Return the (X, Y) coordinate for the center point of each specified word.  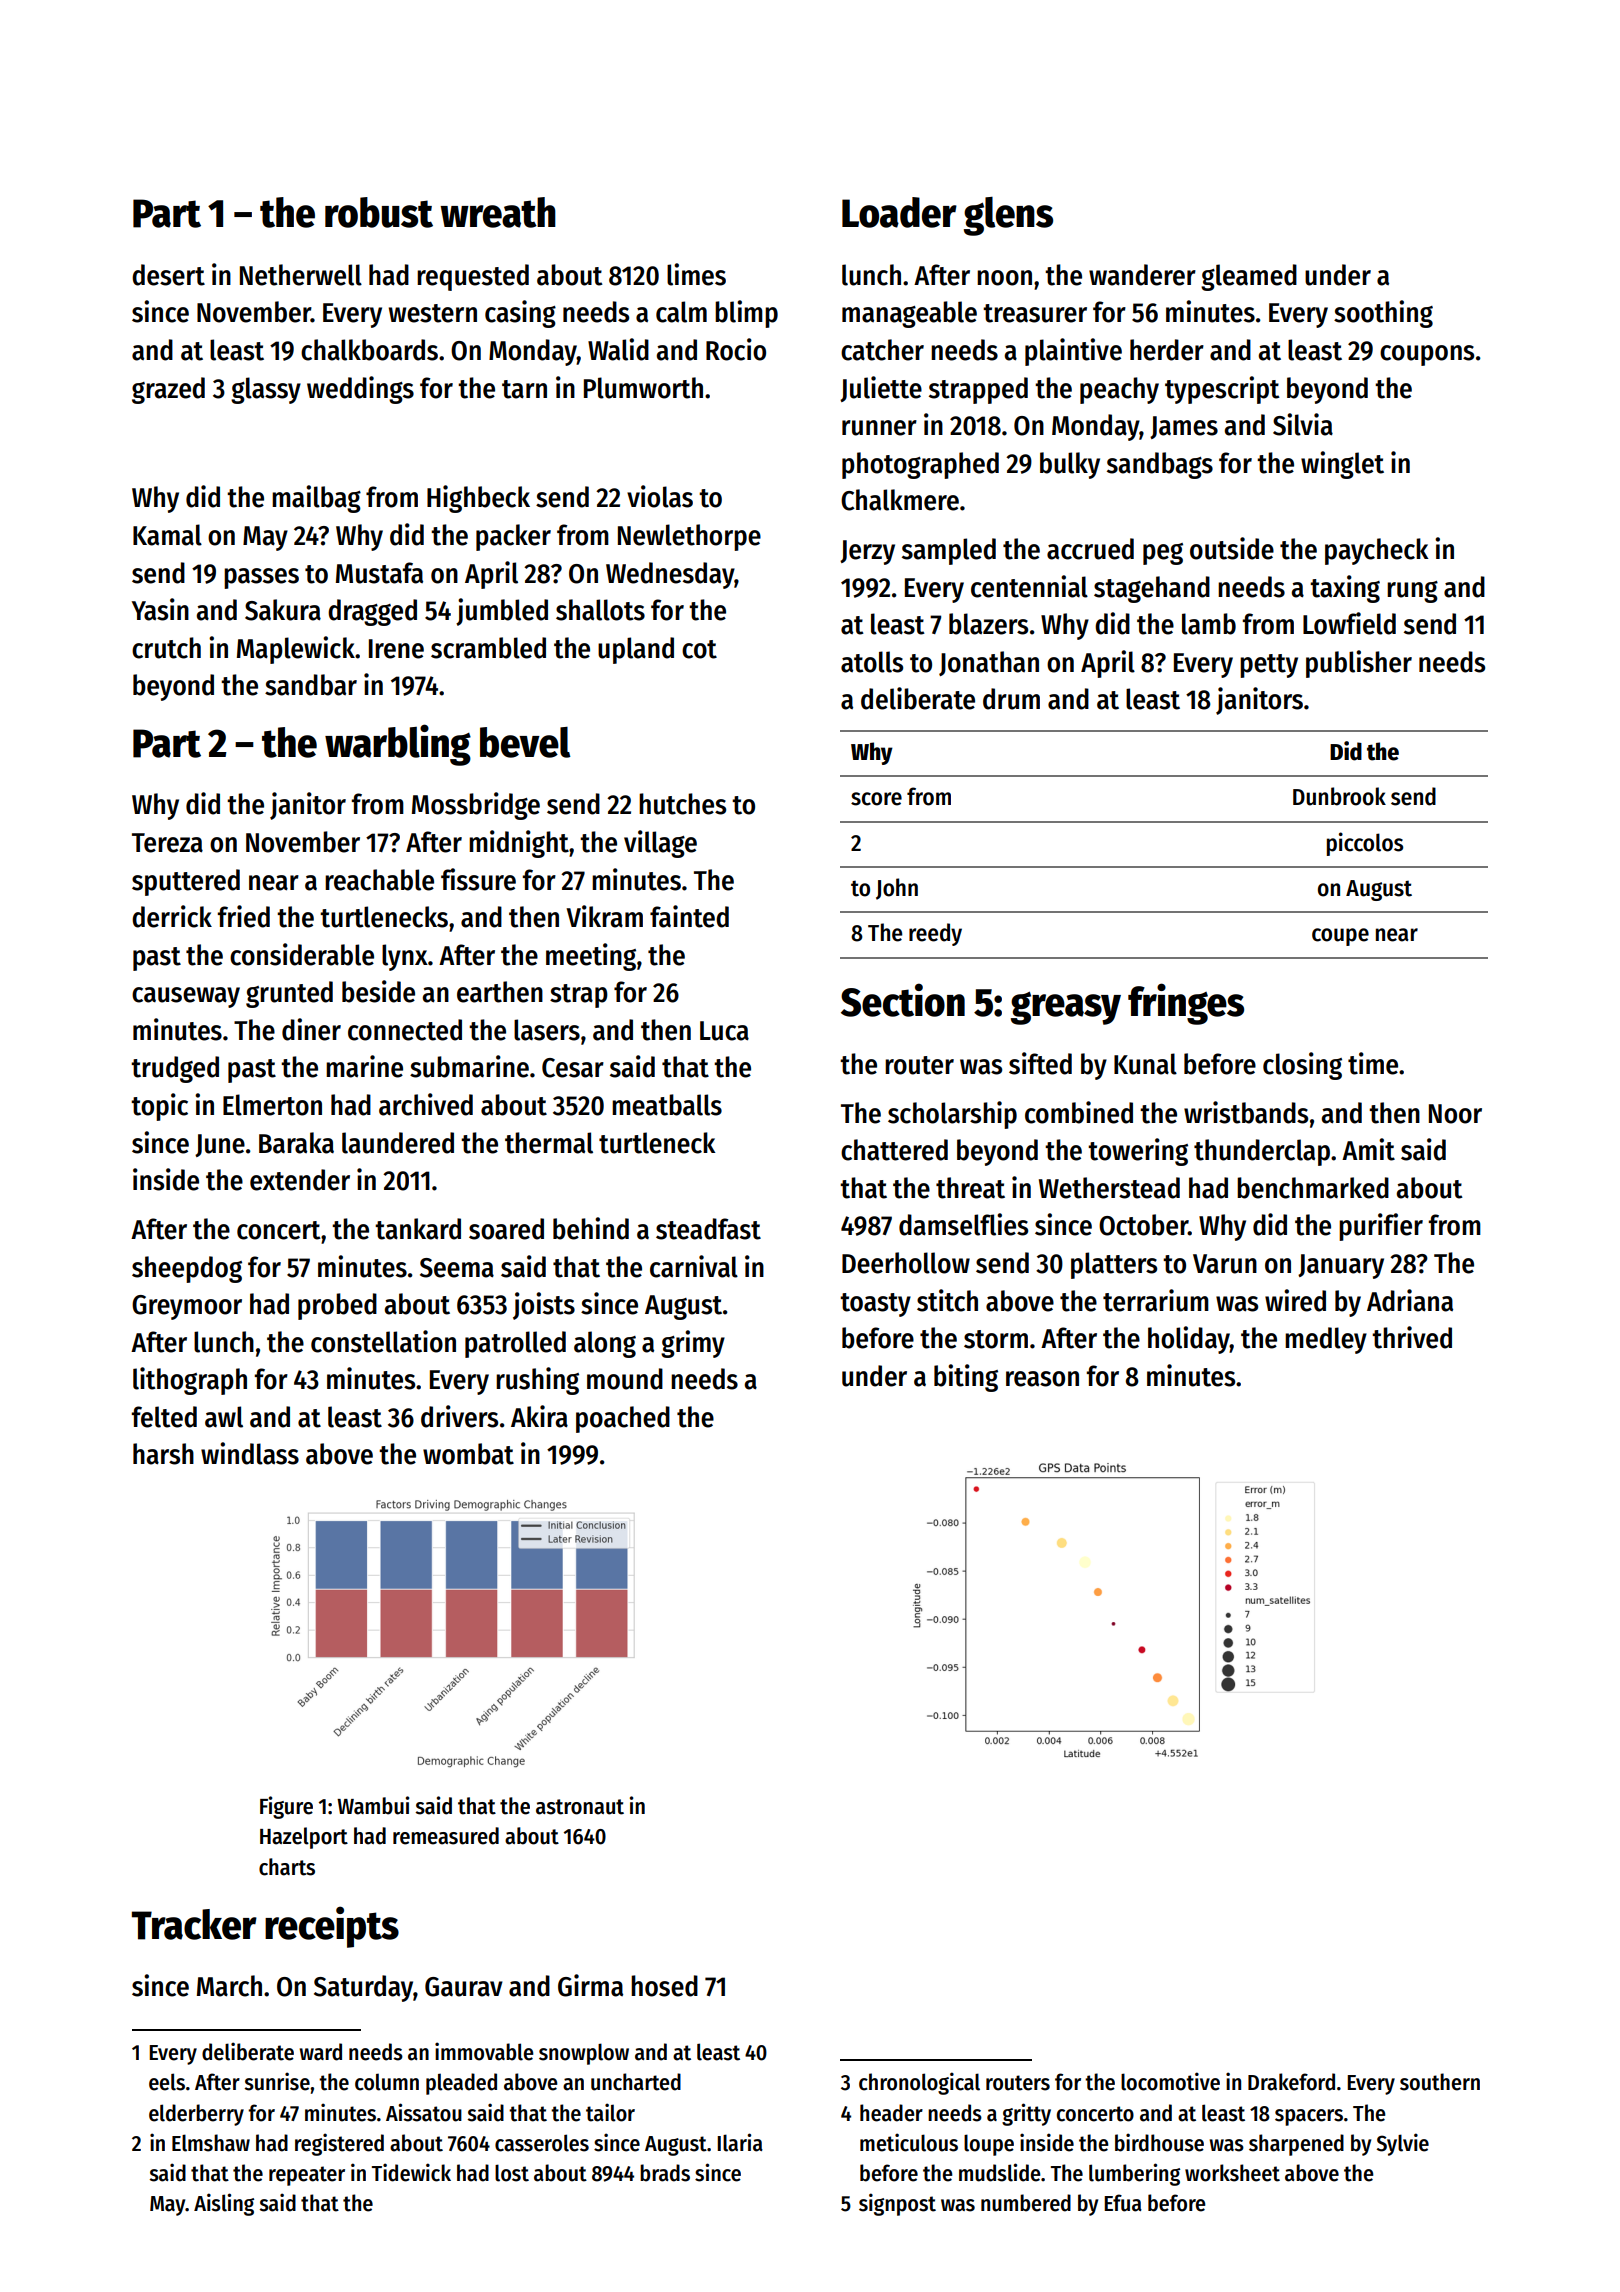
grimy (693, 1344)
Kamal (167, 535)
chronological (919, 2083)
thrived (1412, 1337)
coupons (1427, 355)
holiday (1189, 1340)
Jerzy (867, 552)
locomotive (1170, 2081)
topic (159, 1107)
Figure (286, 1807)
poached (623, 1419)
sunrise (277, 2081)
